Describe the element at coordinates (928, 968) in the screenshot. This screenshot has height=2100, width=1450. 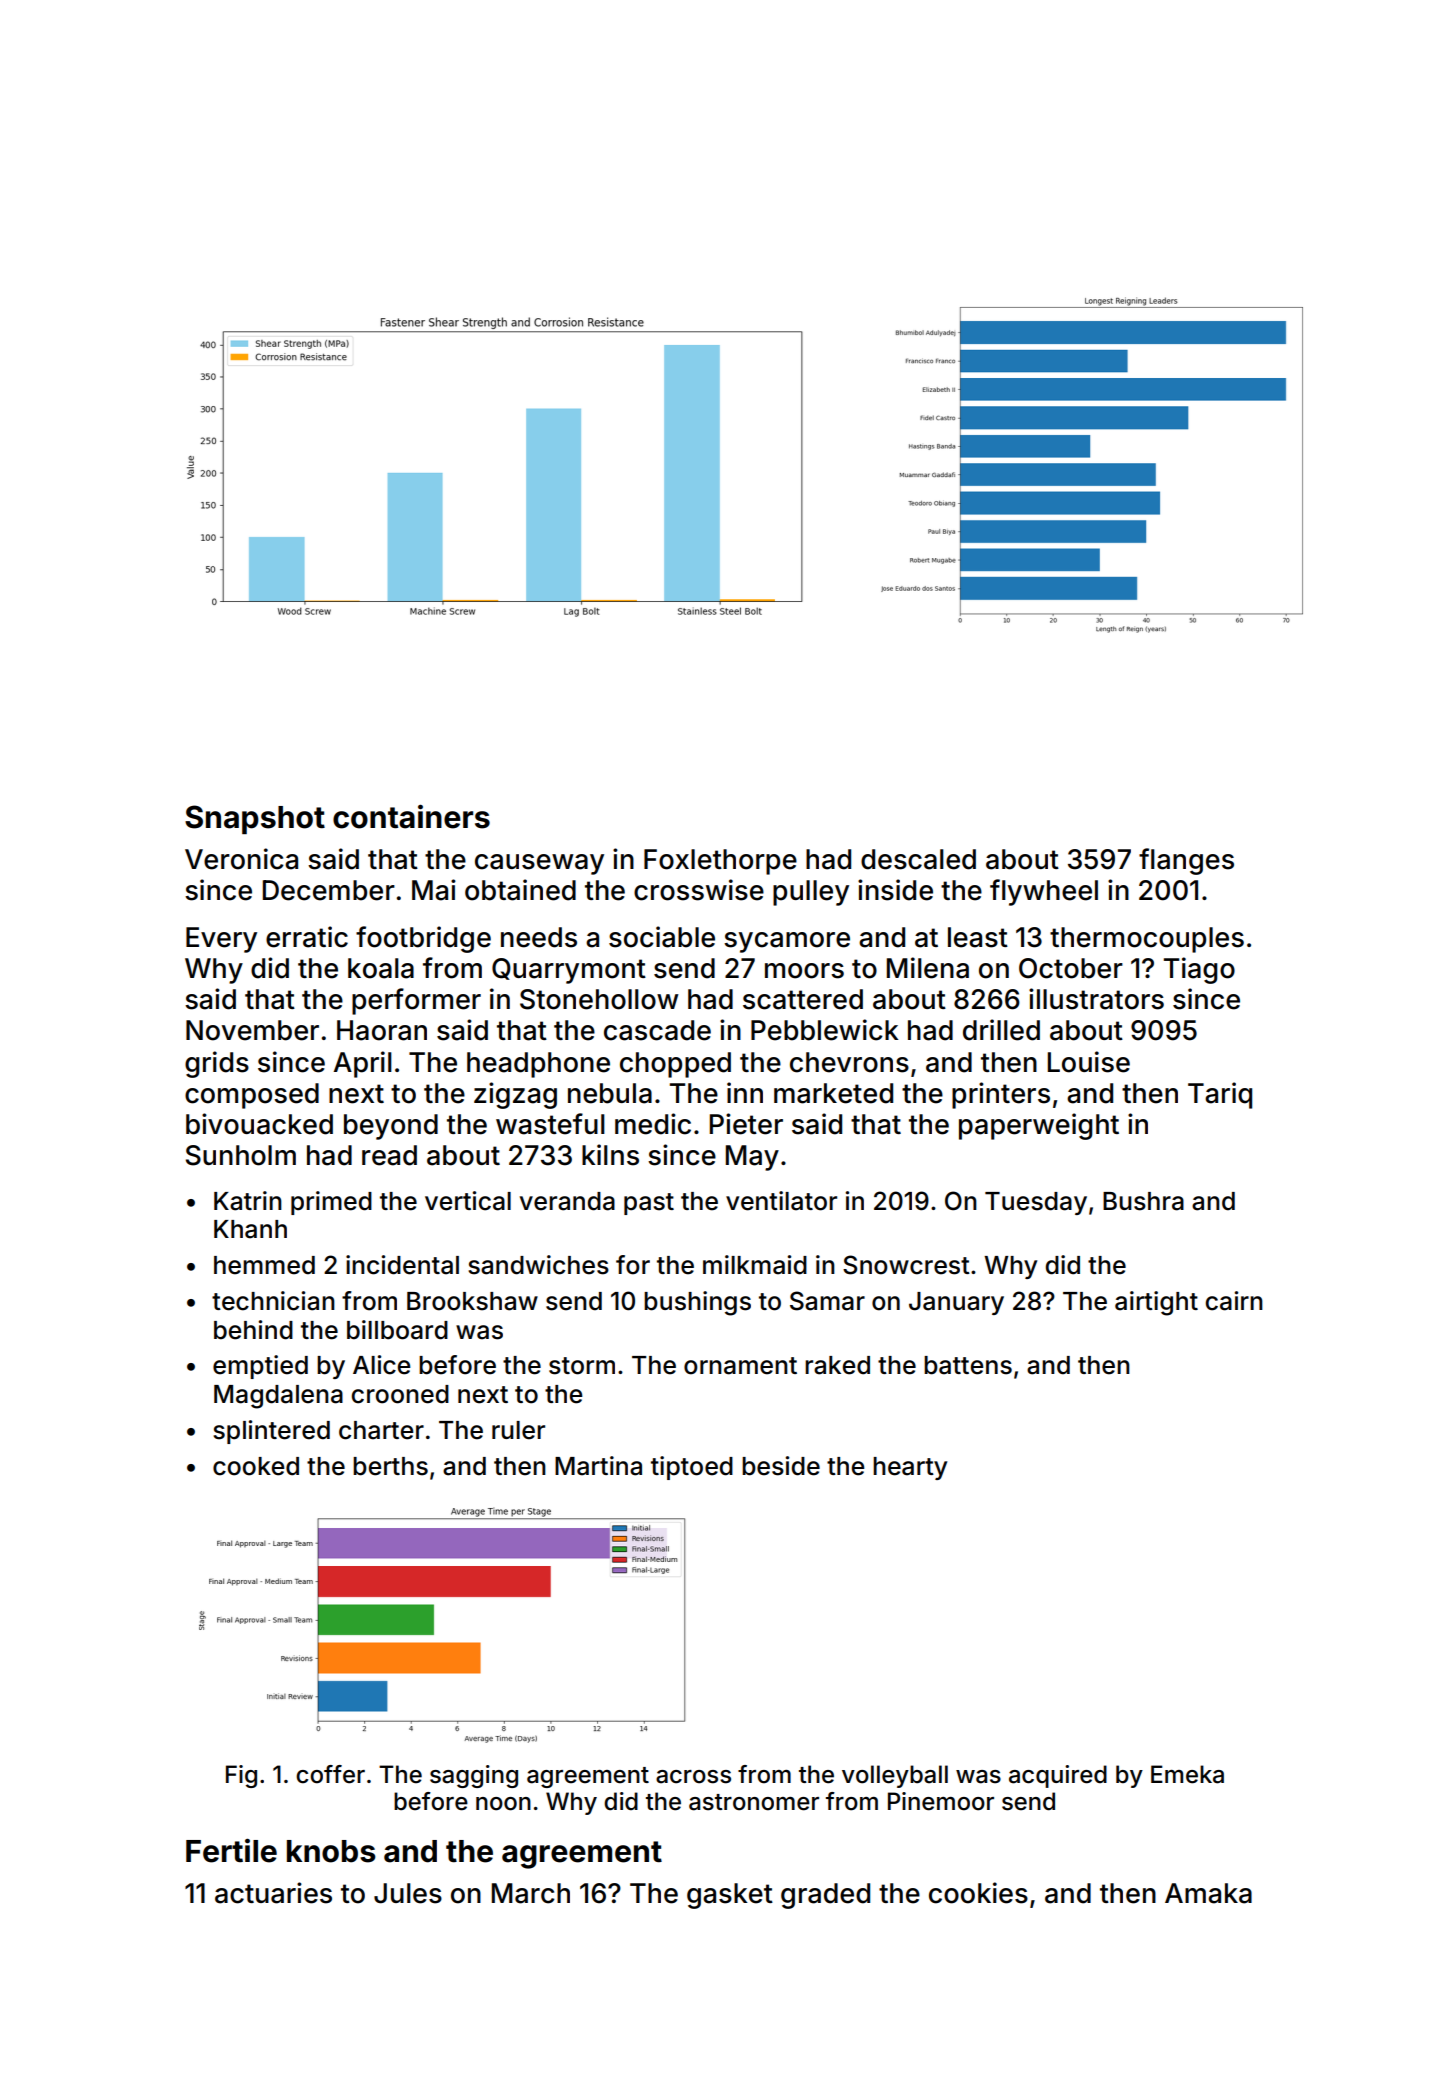
I see `Milena` at that location.
